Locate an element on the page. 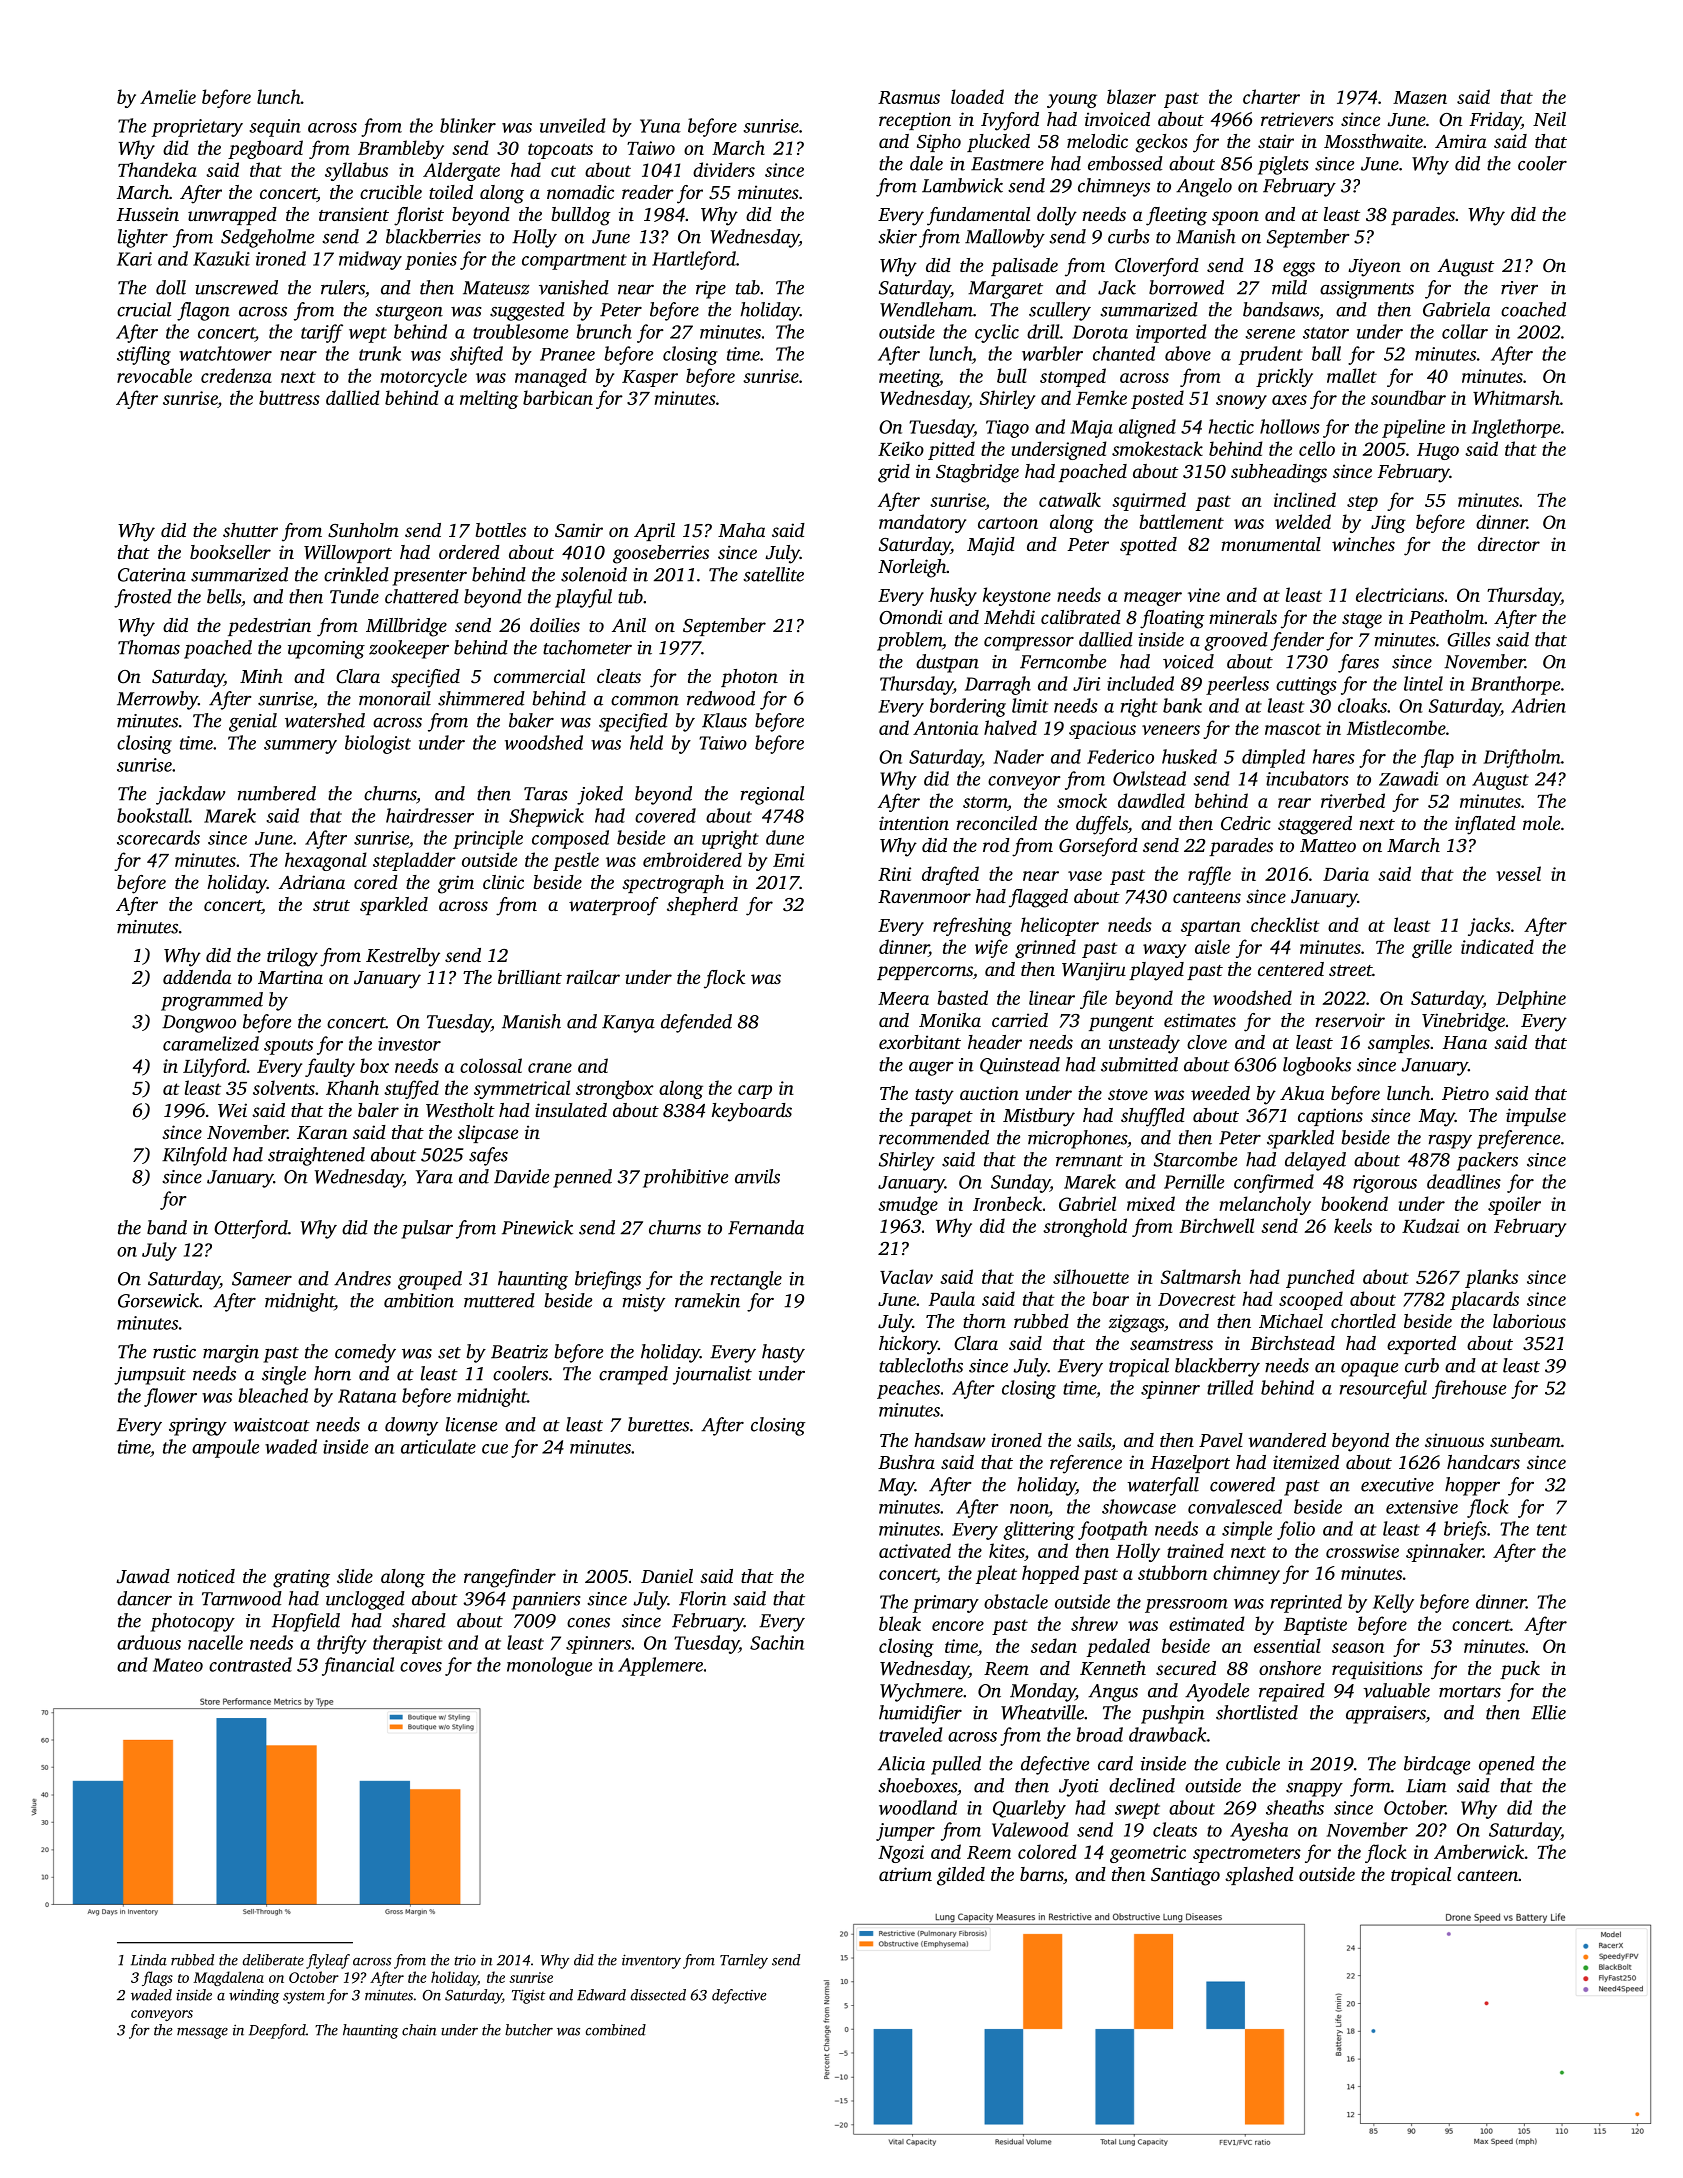 The width and height of the document is (1683, 2178). Sunholm is located at coordinates (363, 530).
